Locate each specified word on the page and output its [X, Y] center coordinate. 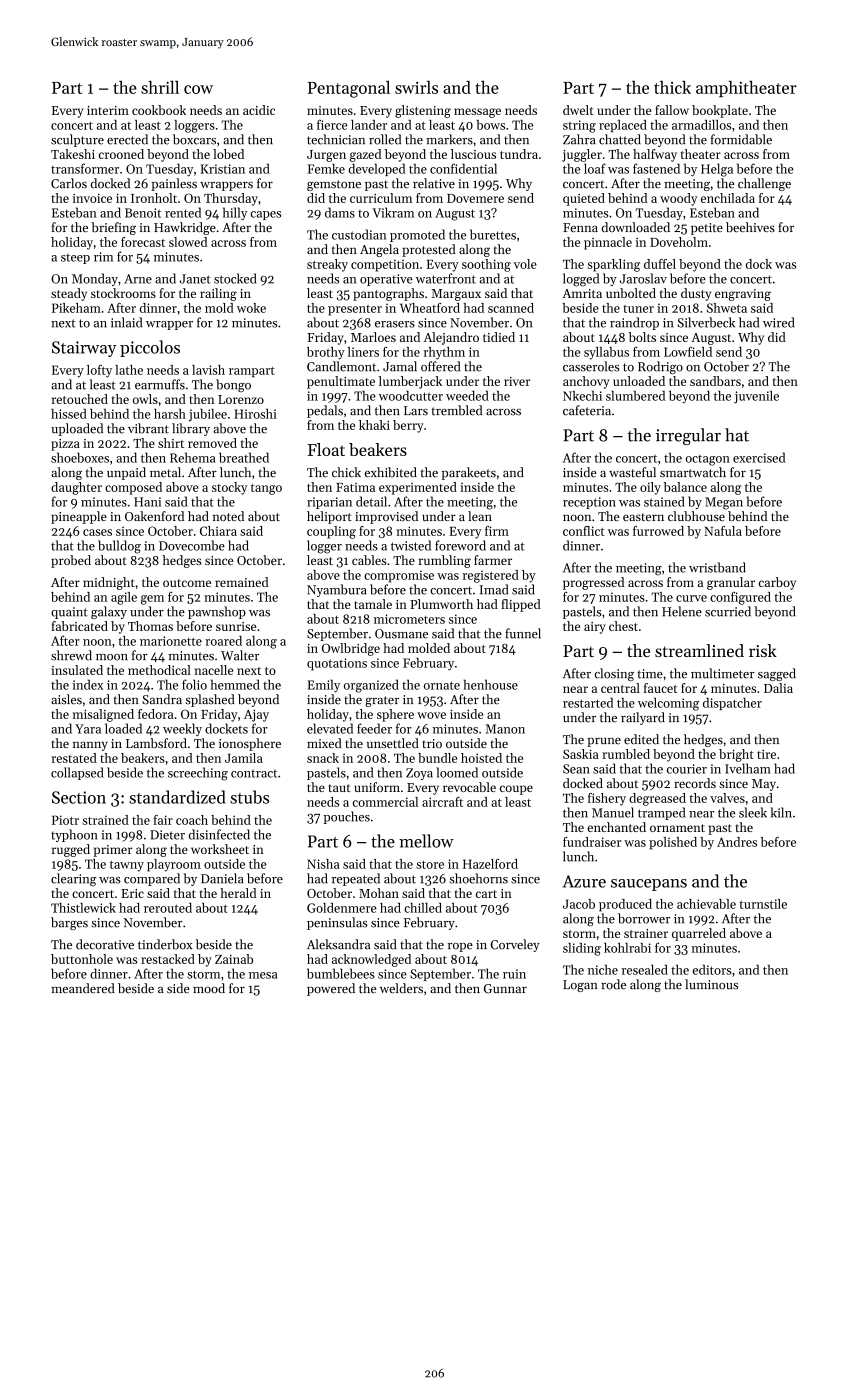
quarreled [699, 934]
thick [672, 87]
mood [209, 988]
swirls [416, 87]
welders [401, 988]
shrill [160, 87]
